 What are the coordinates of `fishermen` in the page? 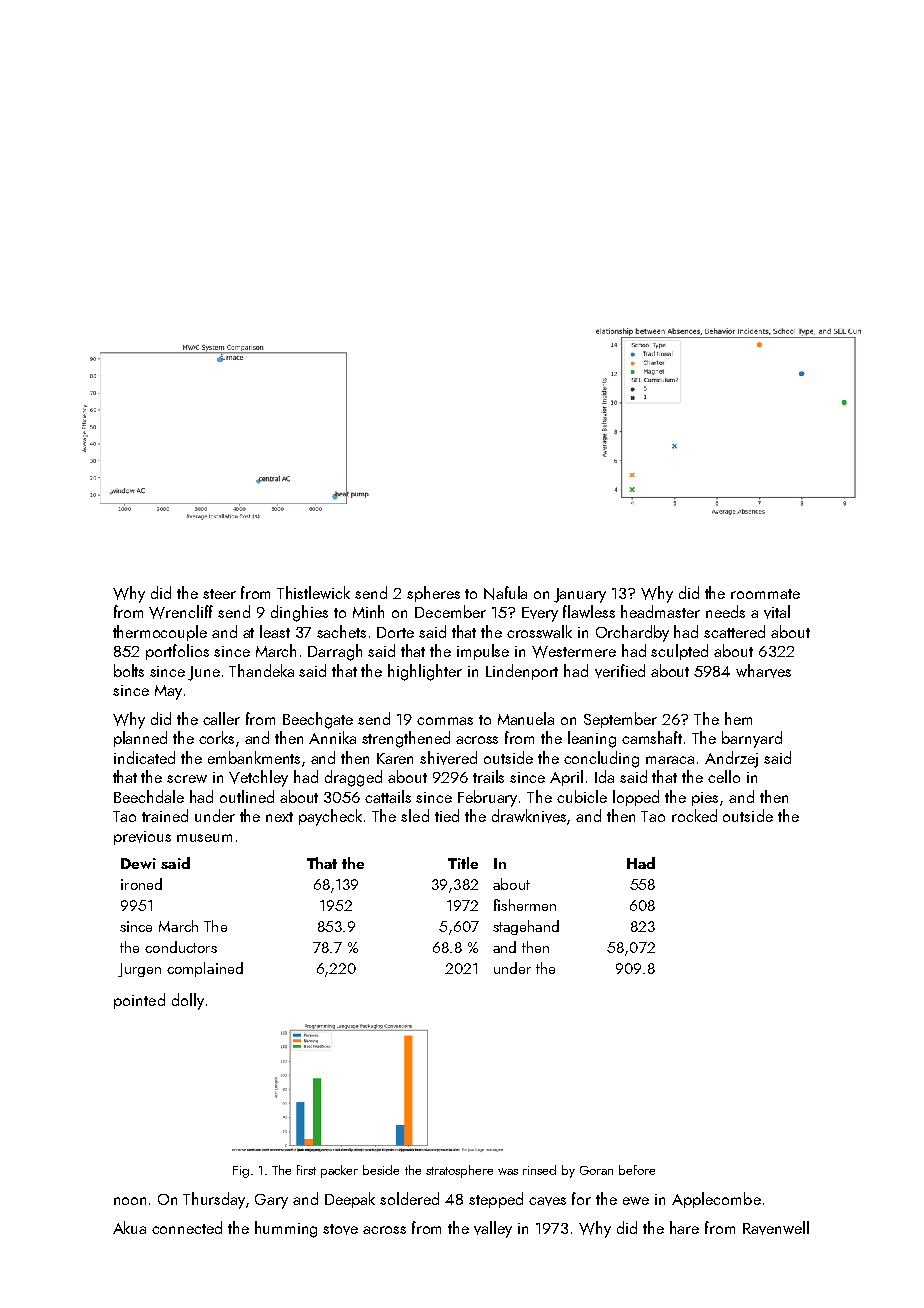 It's located at (525, 905).
